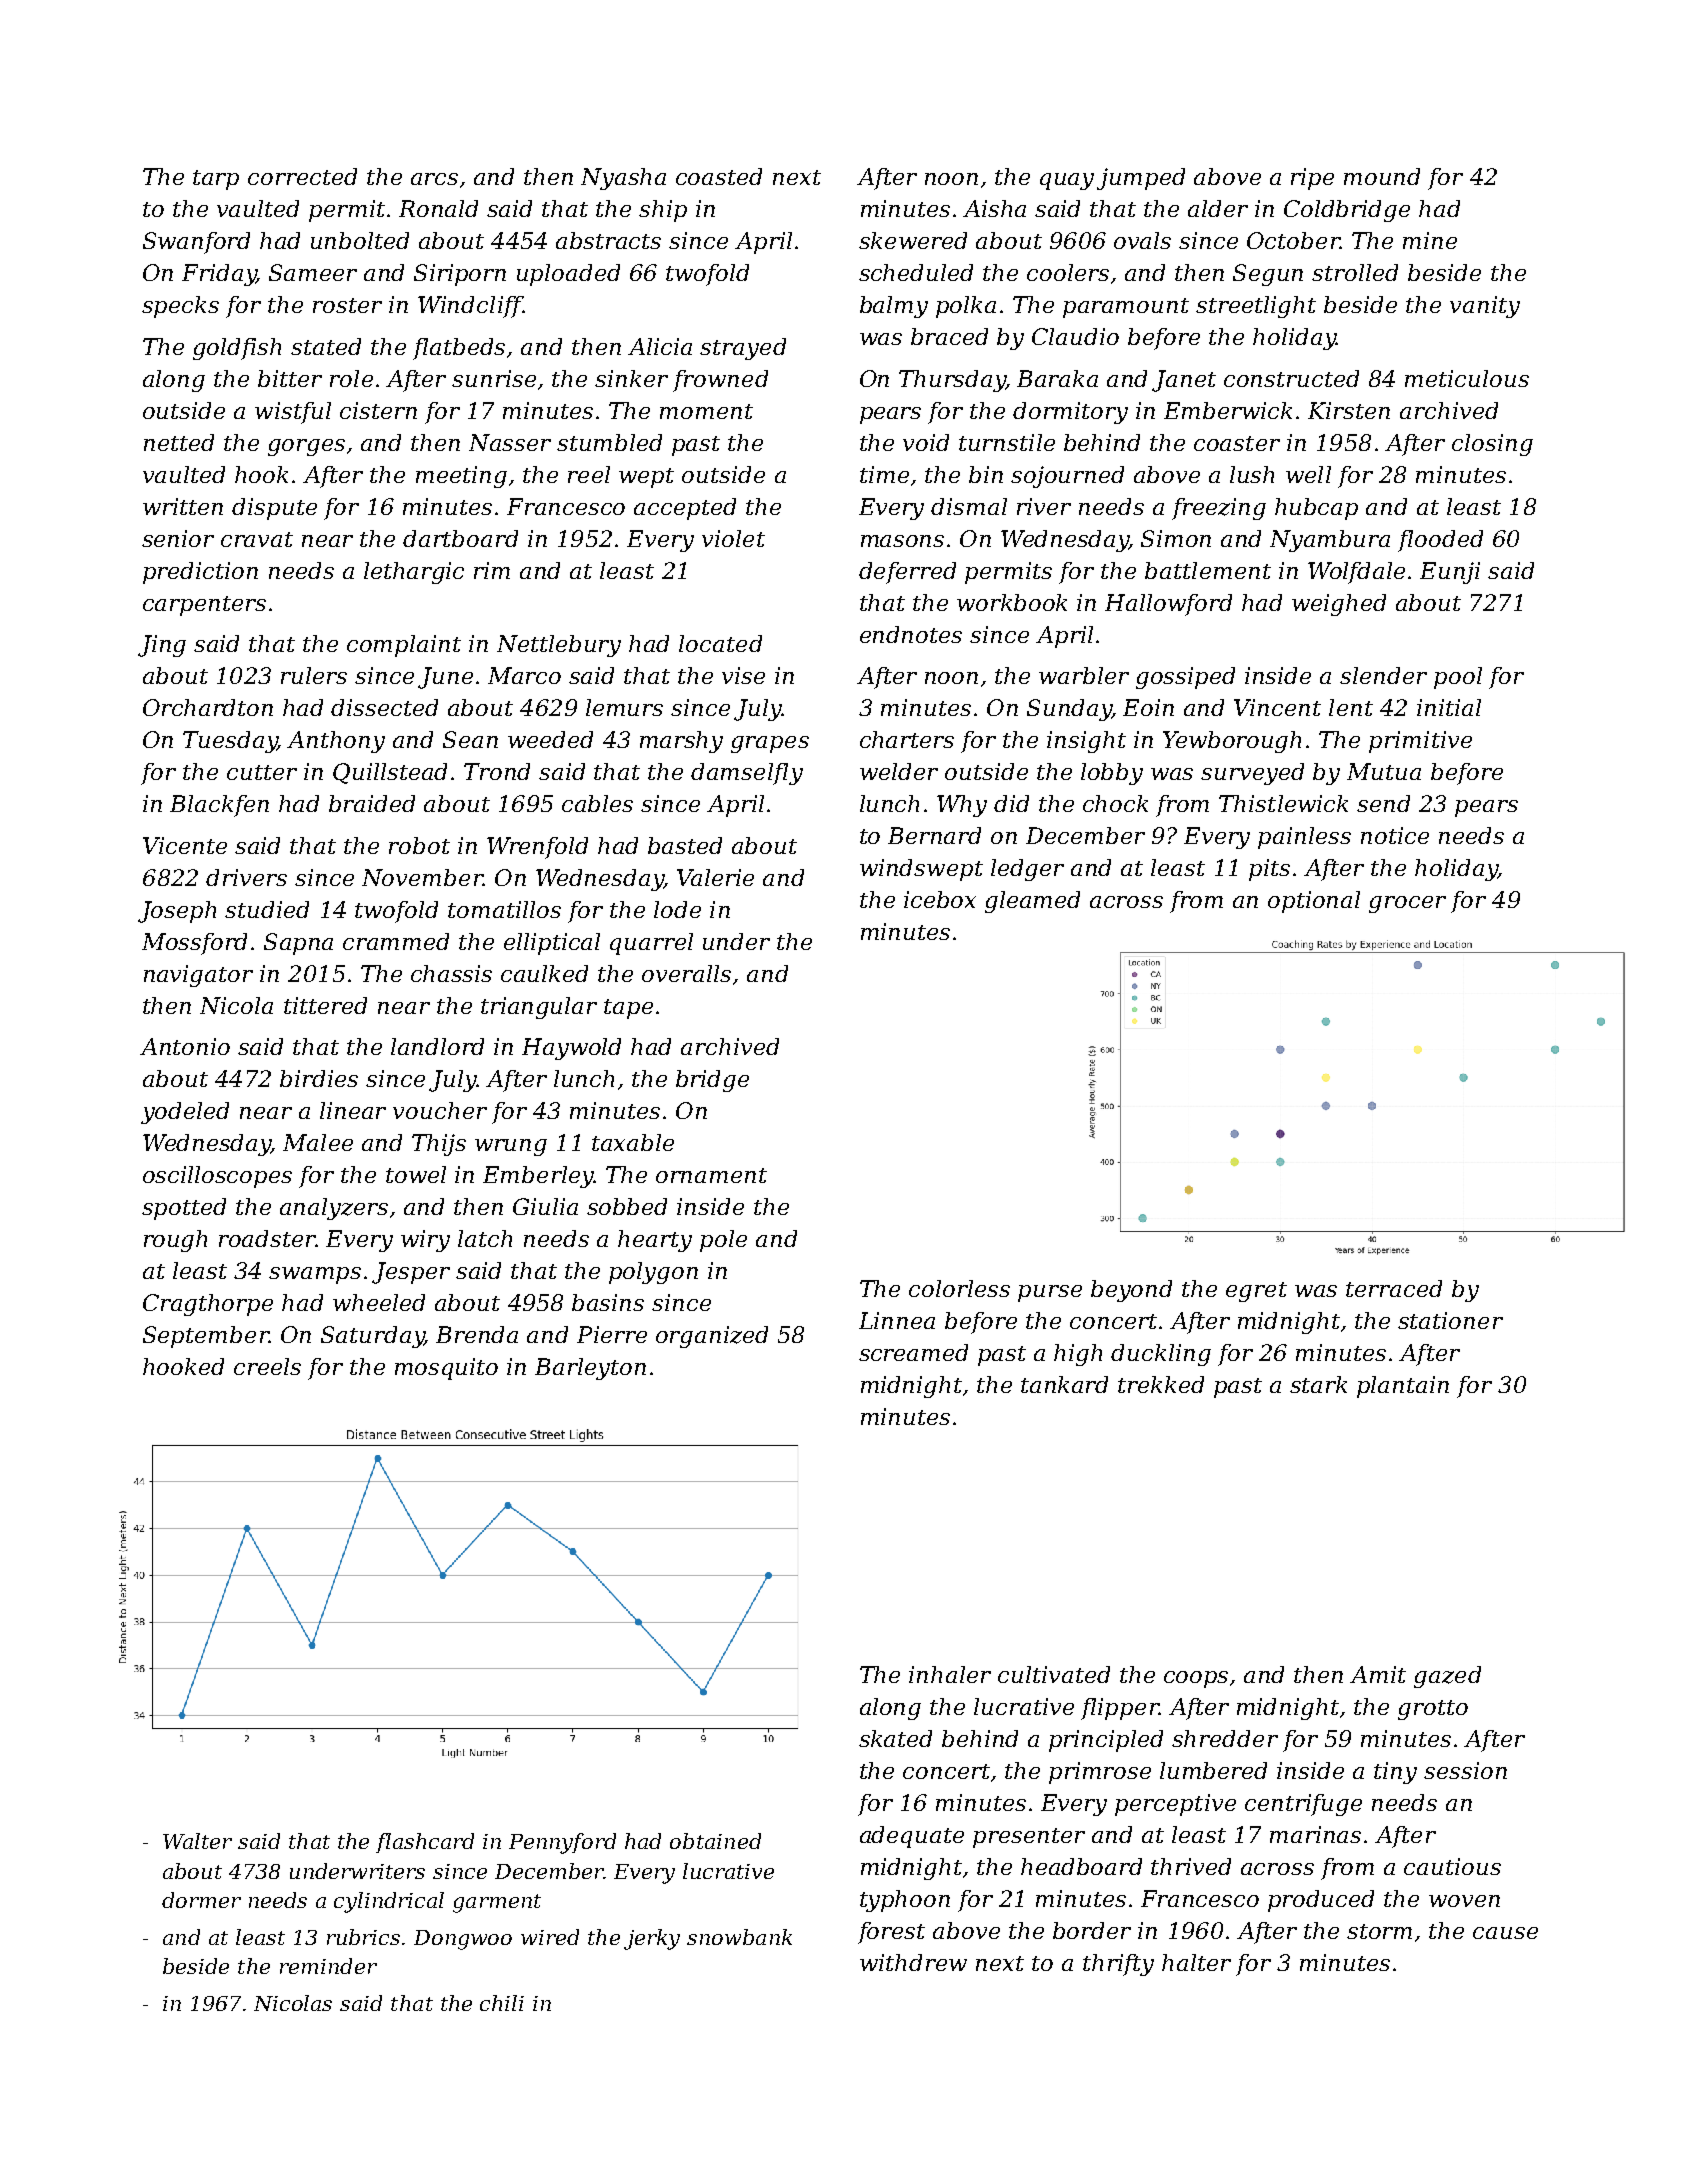  Describe the element at coordinates (913, 1962) in the page. I see `withdrew` at that location.
